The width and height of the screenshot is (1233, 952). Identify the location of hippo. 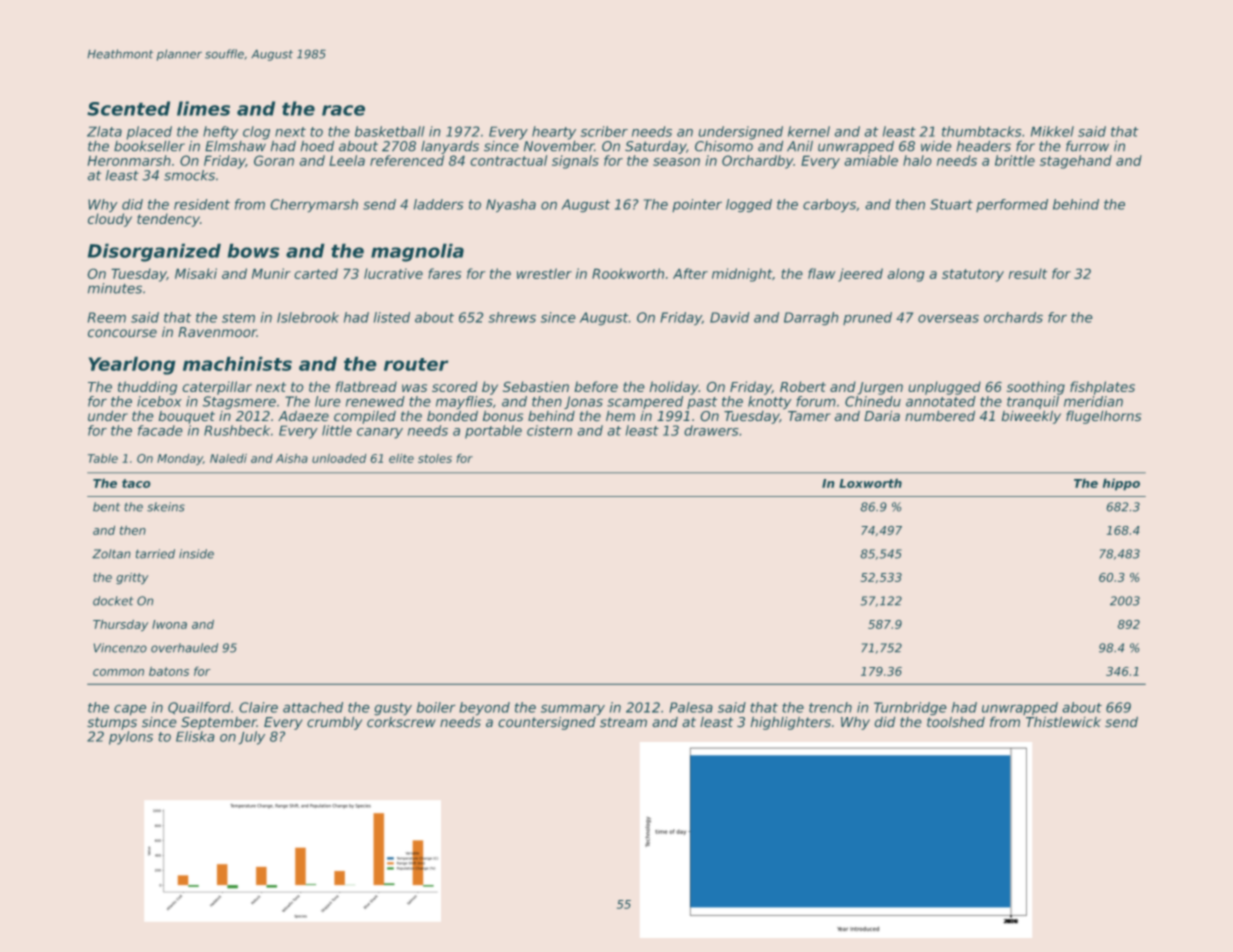
(1121, 484).
